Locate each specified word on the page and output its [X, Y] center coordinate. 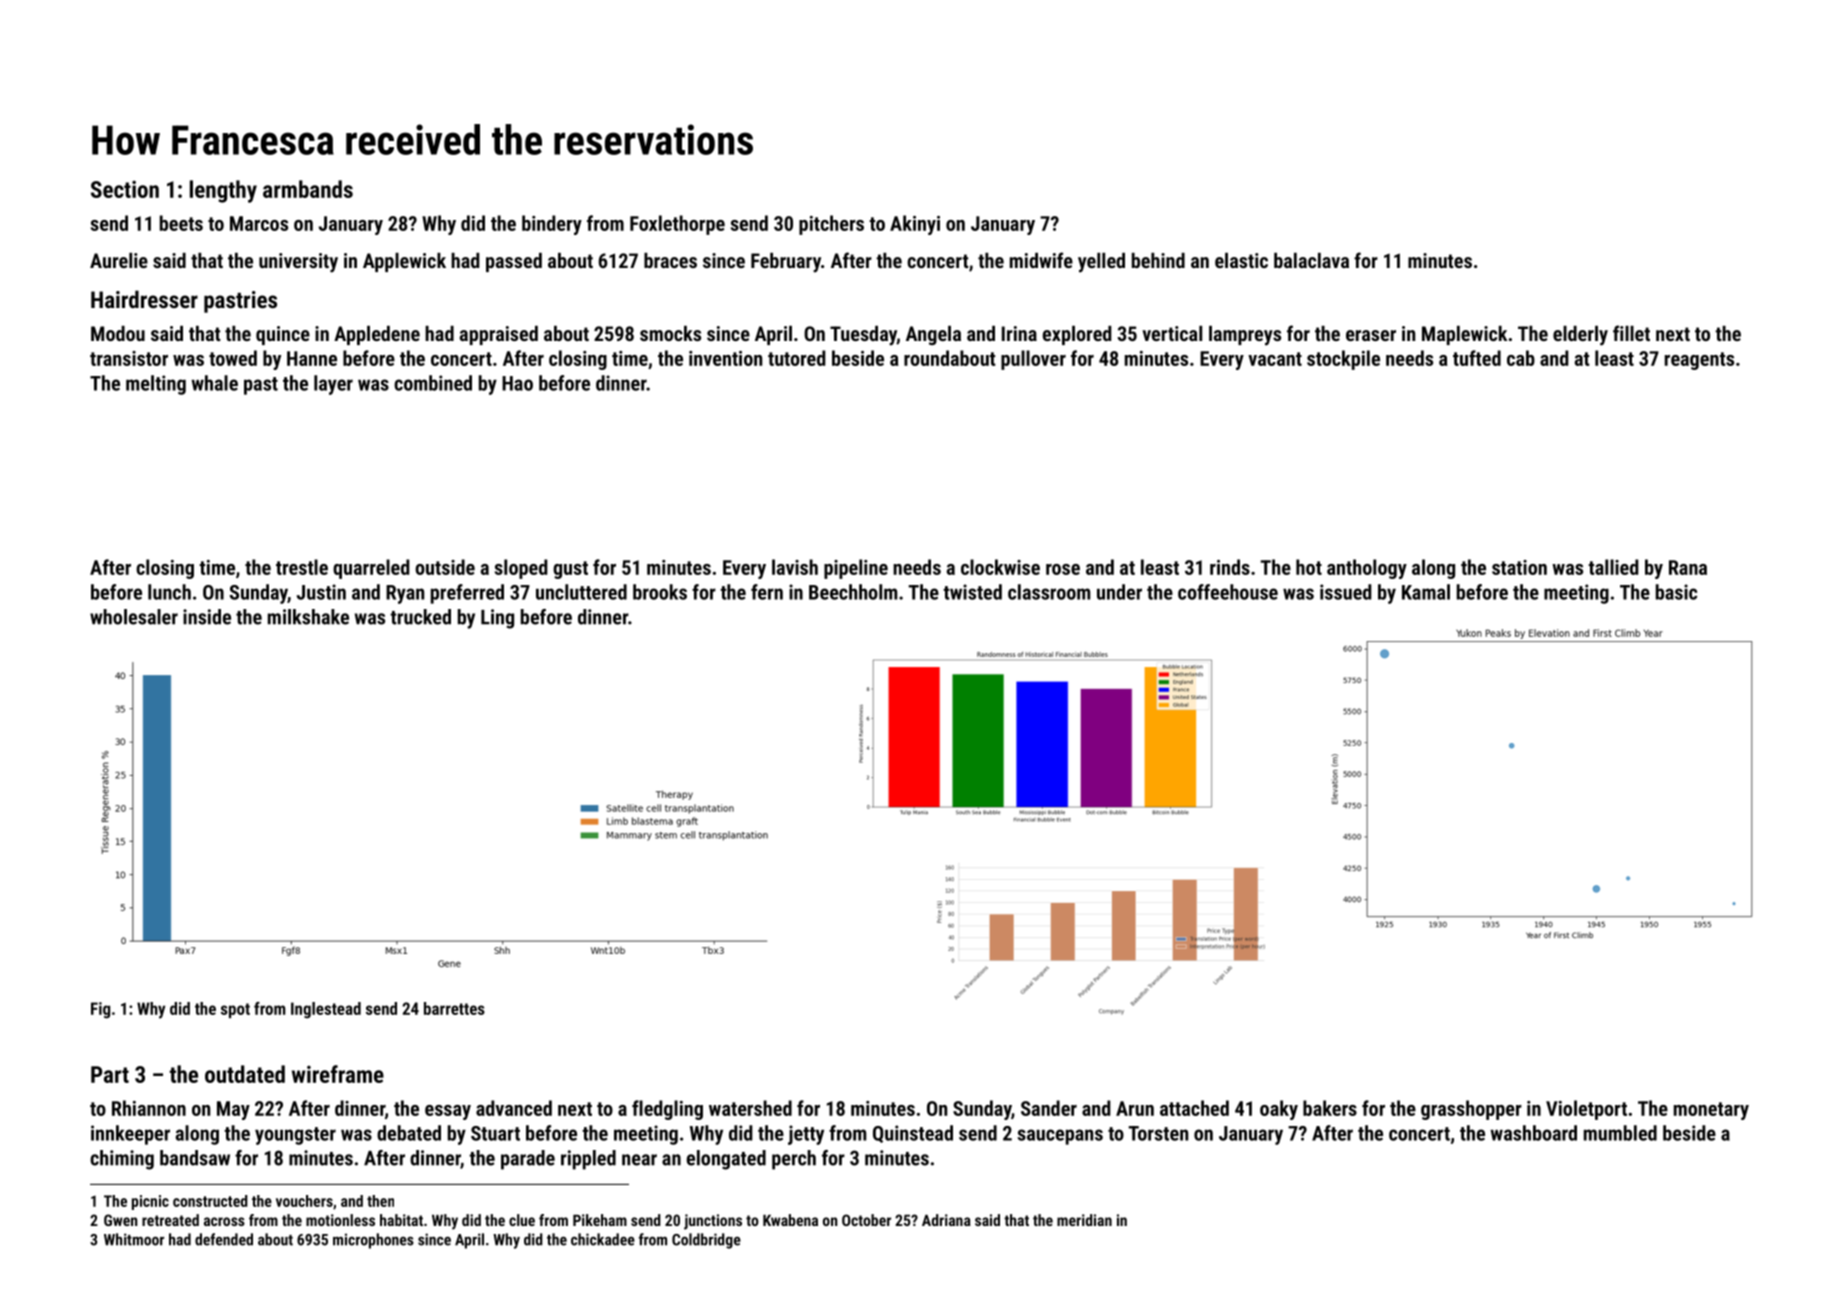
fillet [1631, 333]
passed [514, 262]
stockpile [1343, 360]
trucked [420, 617]
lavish [795, 567]
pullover [1033, 360]
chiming [122, 1160]
